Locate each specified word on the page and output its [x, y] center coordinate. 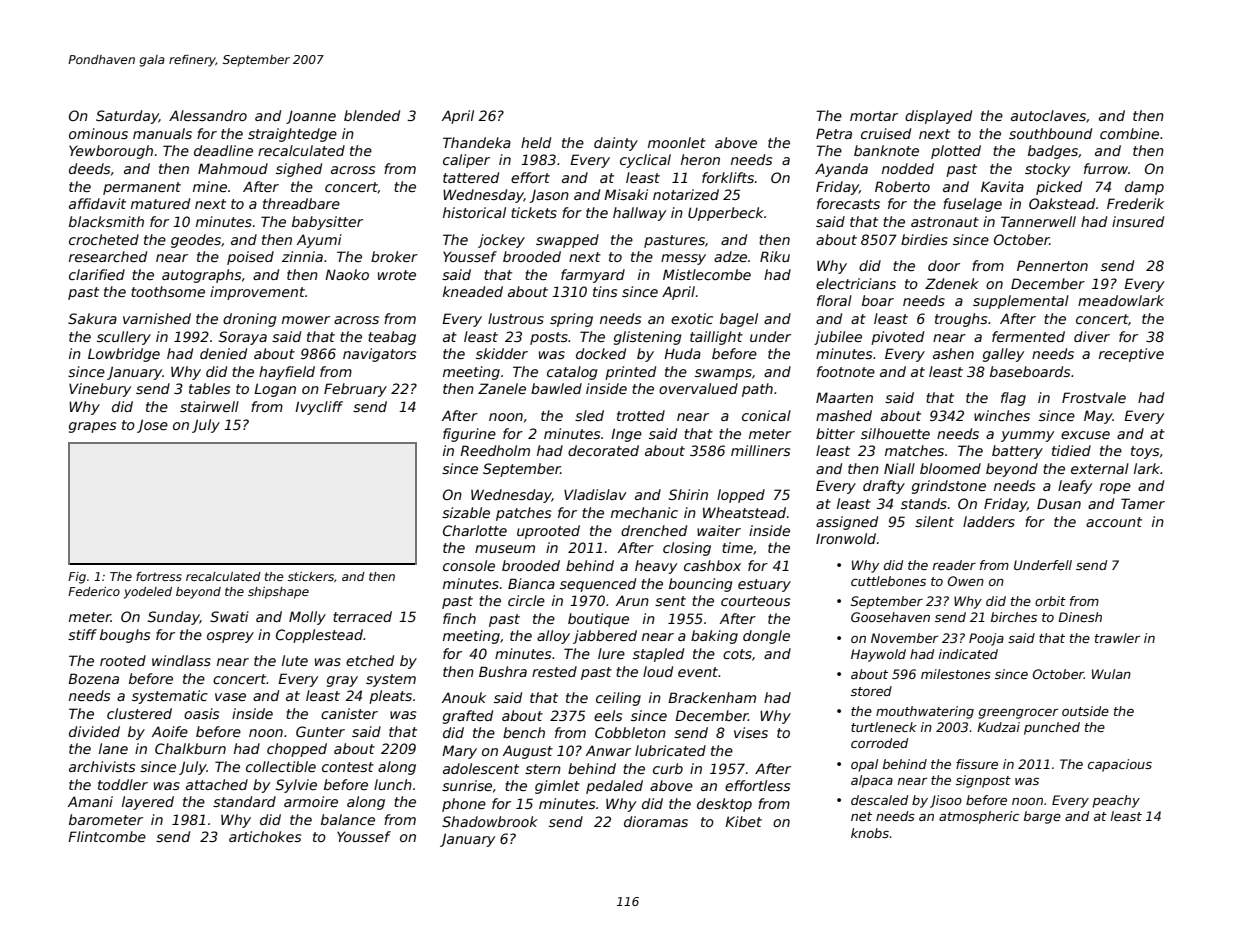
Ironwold [846, 538]
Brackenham [712, 697]
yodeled [148, 593]
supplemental [1021, 302]
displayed [938, 117]
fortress [159, 576]
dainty [616, 144]
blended [372, 115]
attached [217, 784]
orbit [1050, 601]
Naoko [347, 274]
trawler [1117, 638]
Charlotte [475, 530]
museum [505, 549]
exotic [692, 318]
